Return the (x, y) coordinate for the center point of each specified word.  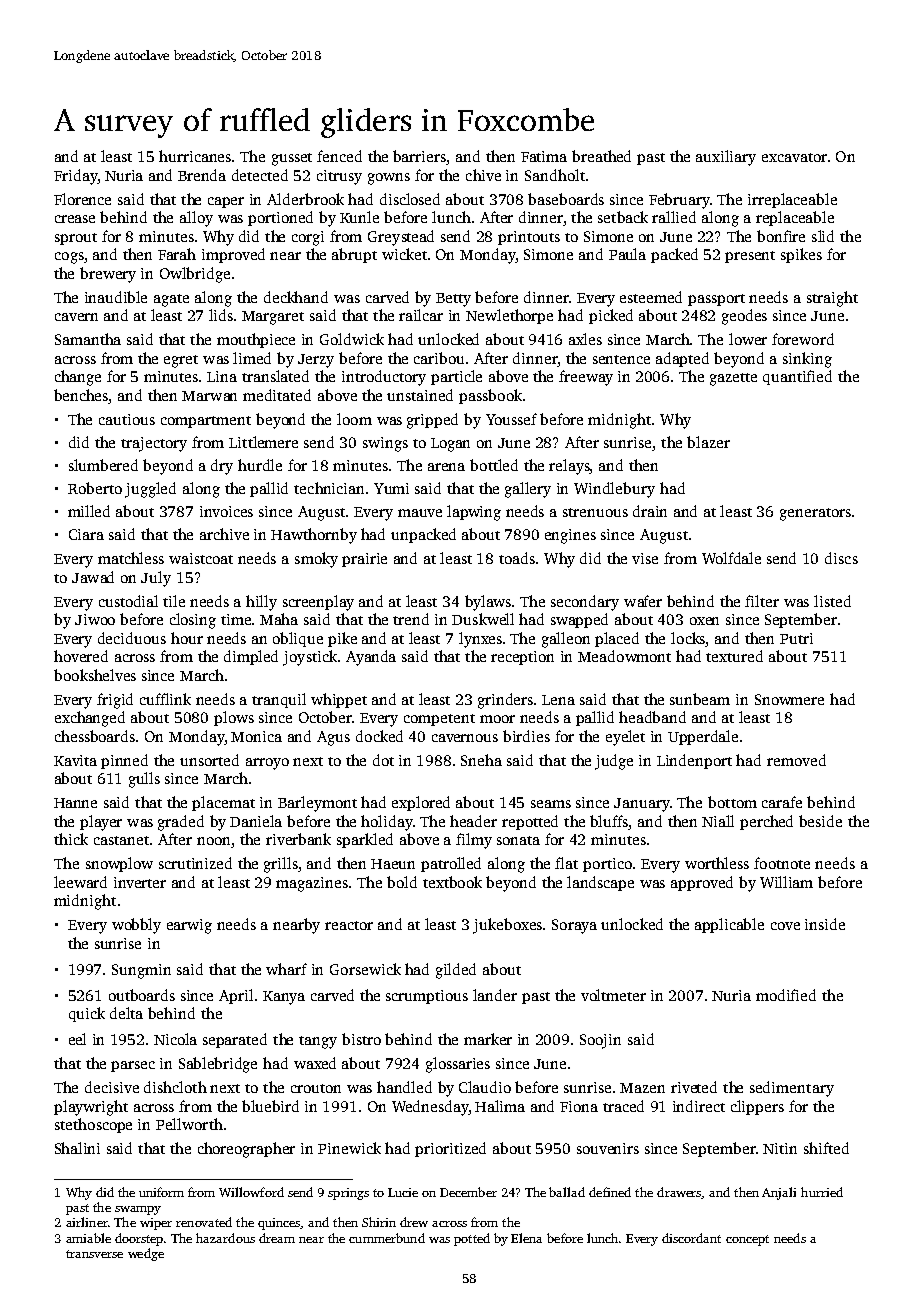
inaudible (116, 297)
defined (610, 1192)
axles (585, 339)
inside (825, 924)
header (473, 821)
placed (617, 639)
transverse (94, 1254)
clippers (757, 1107)
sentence (621, 359)
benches (81, 395)
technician (329, 488)
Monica (256, 736)
